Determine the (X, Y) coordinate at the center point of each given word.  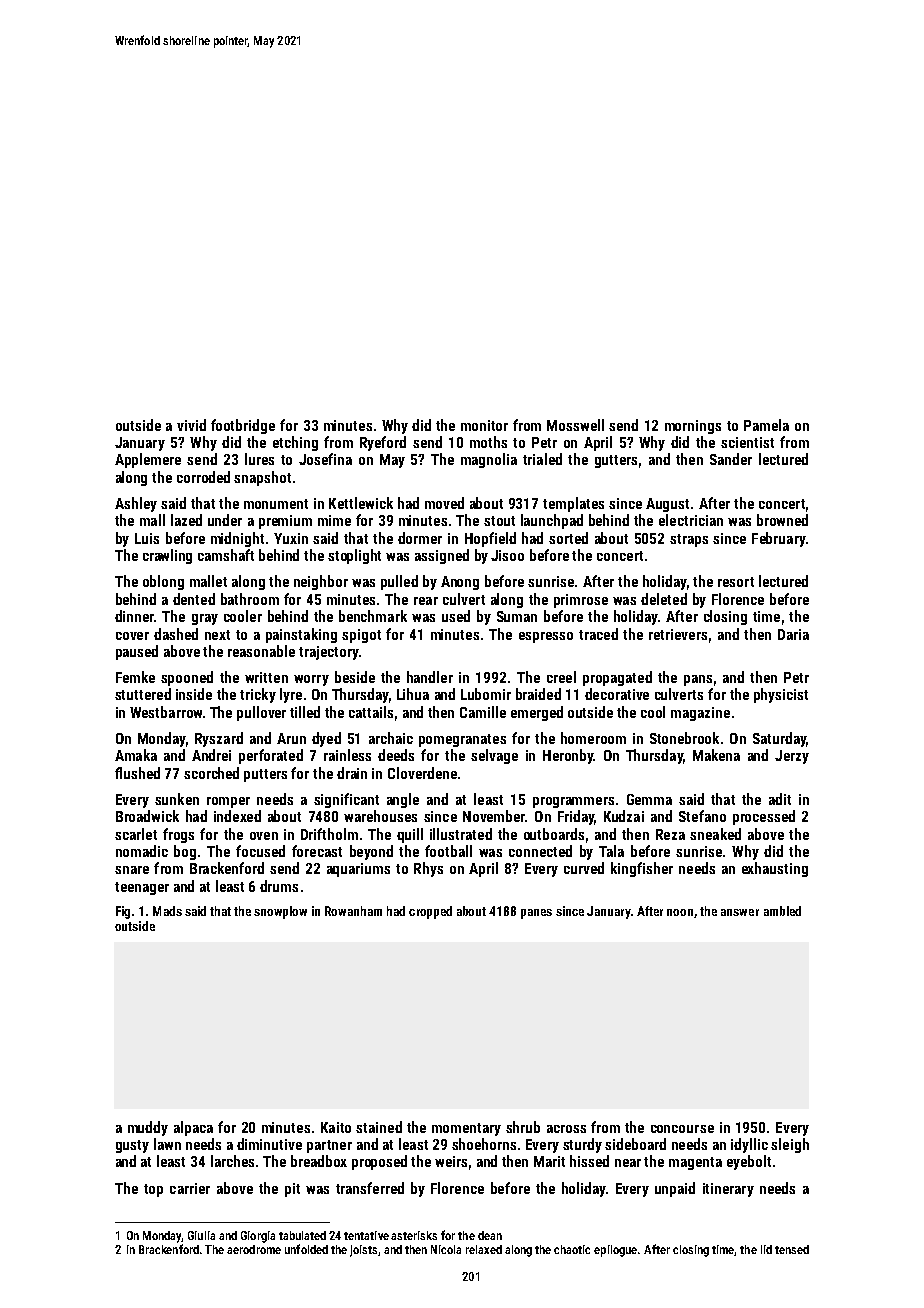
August (667, 505)
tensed (792, 1249)
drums (279, 886)
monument (276, 504)
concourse (682, 1129)
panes (536, 914)
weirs (451, 1161)
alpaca (193, 1128)
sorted (568, 538)
